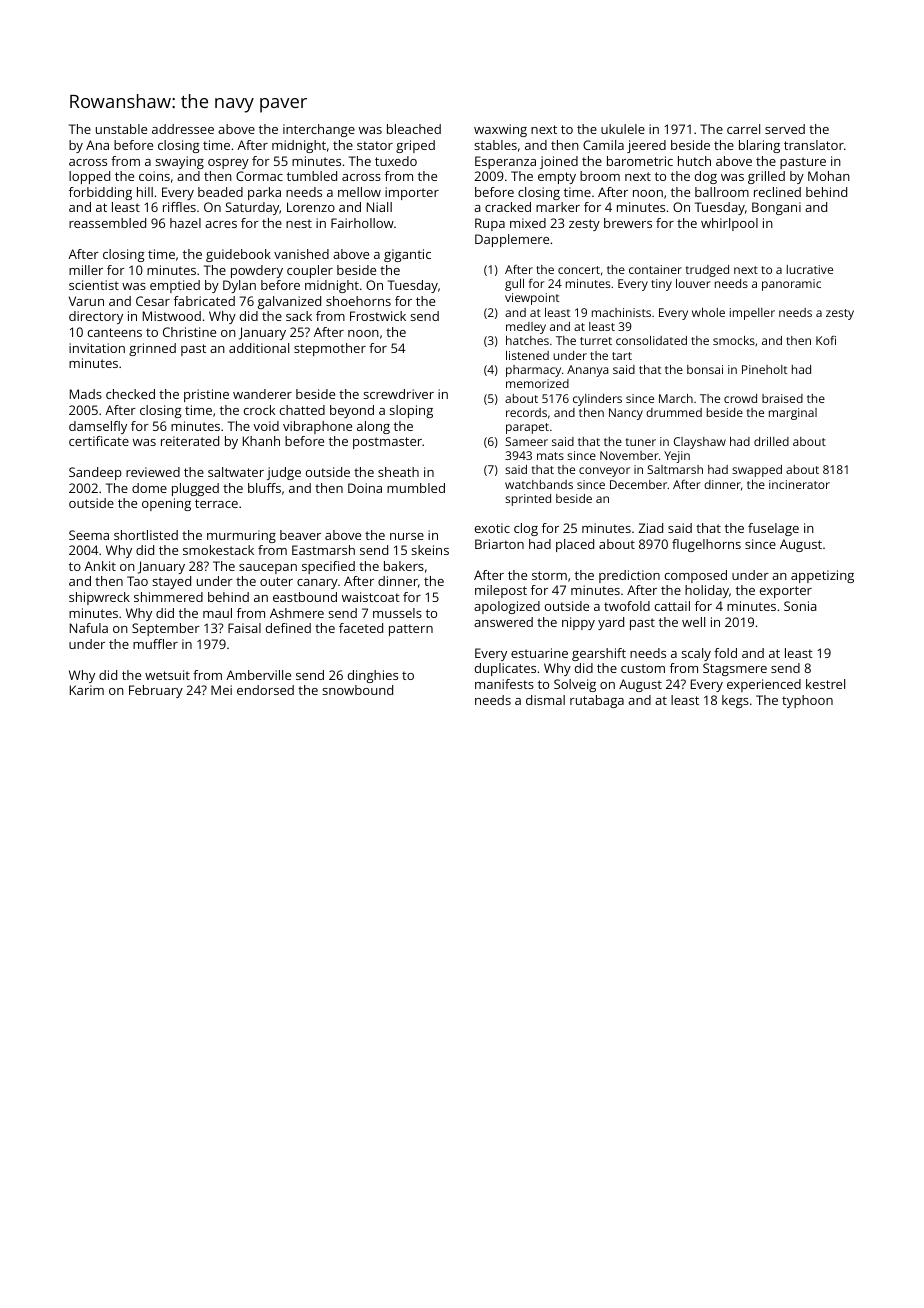 The height and width of the document is (1308, 924). Describe the element at coordinates (195, 489) in the document. I see `plugged` at that location.
